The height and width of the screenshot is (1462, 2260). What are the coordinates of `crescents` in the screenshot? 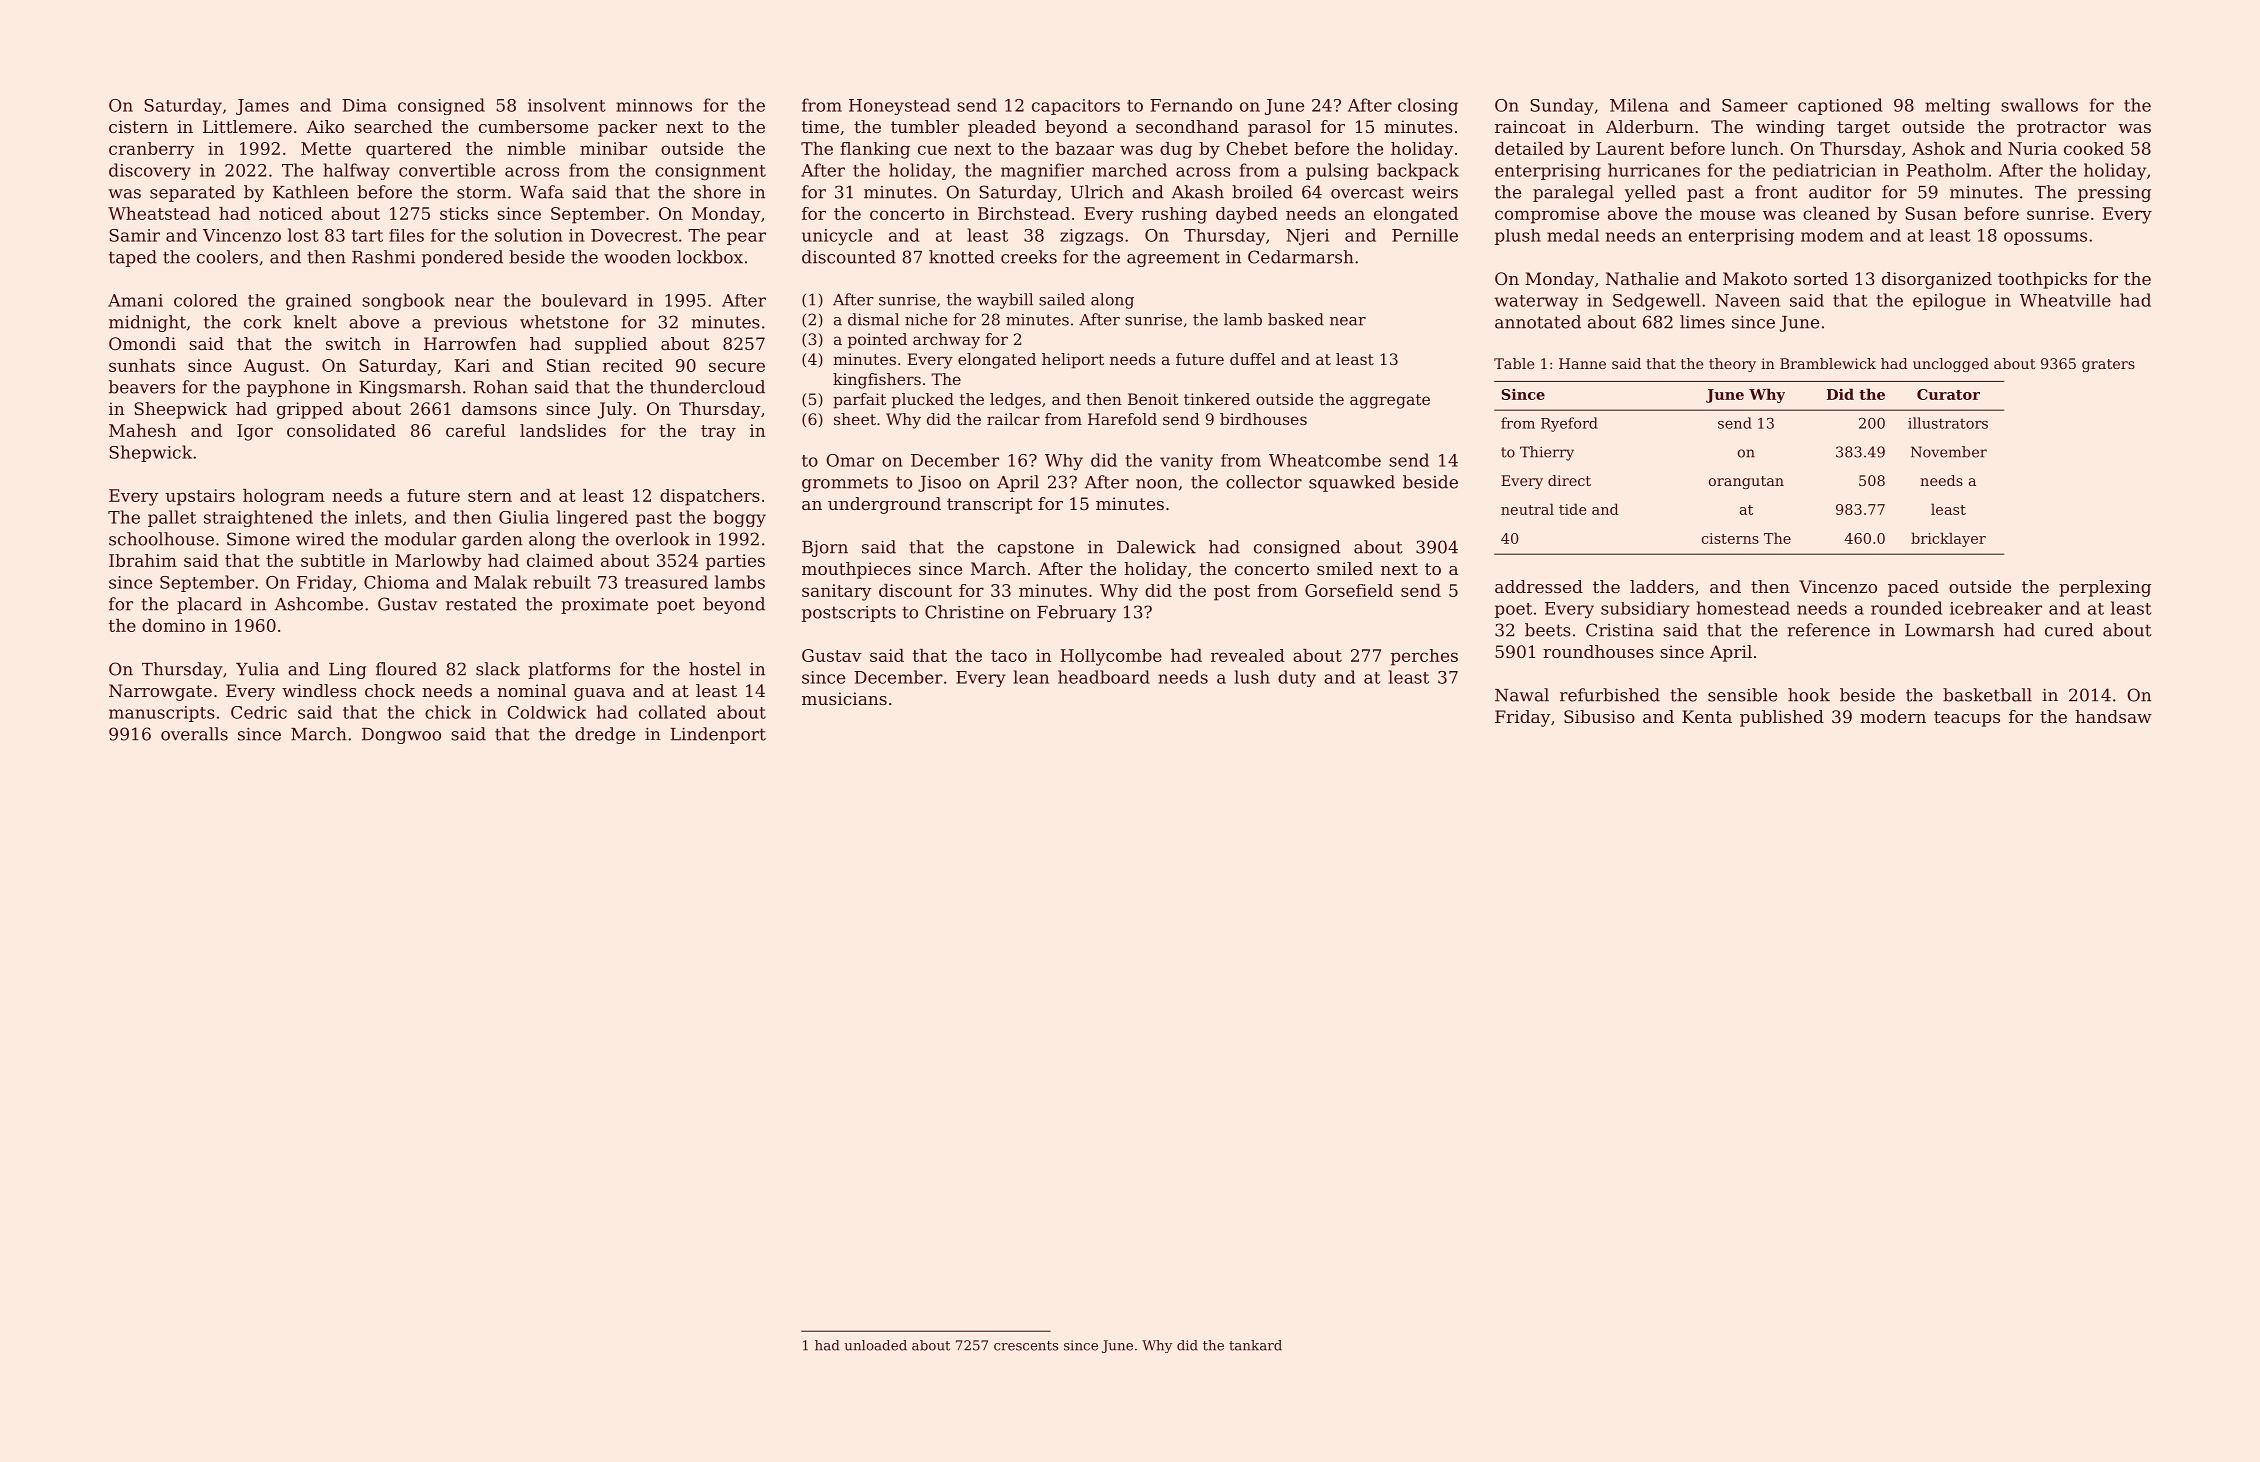 It's located at (1026, 1346).
